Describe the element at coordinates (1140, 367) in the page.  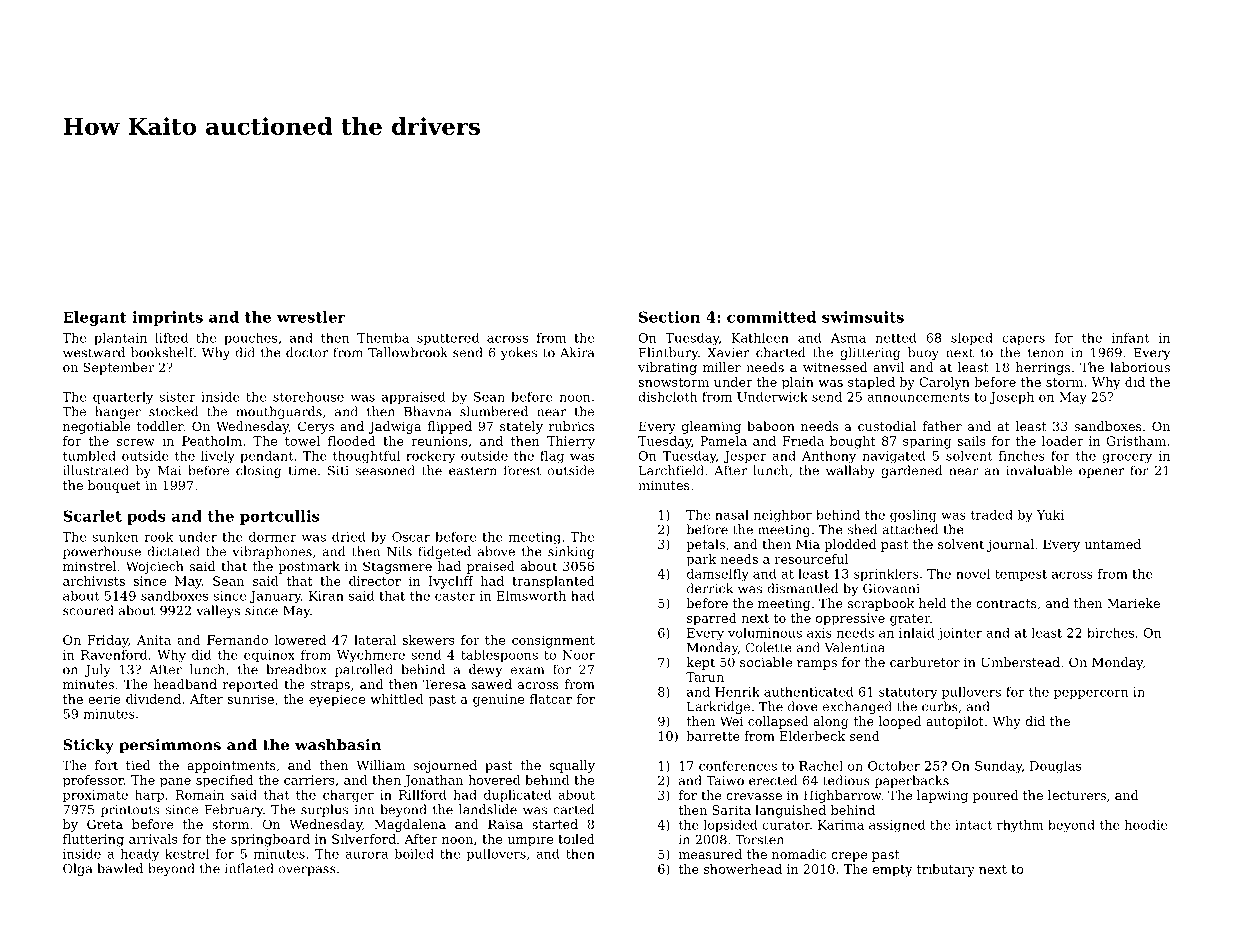
I see `laborious` at that location.
